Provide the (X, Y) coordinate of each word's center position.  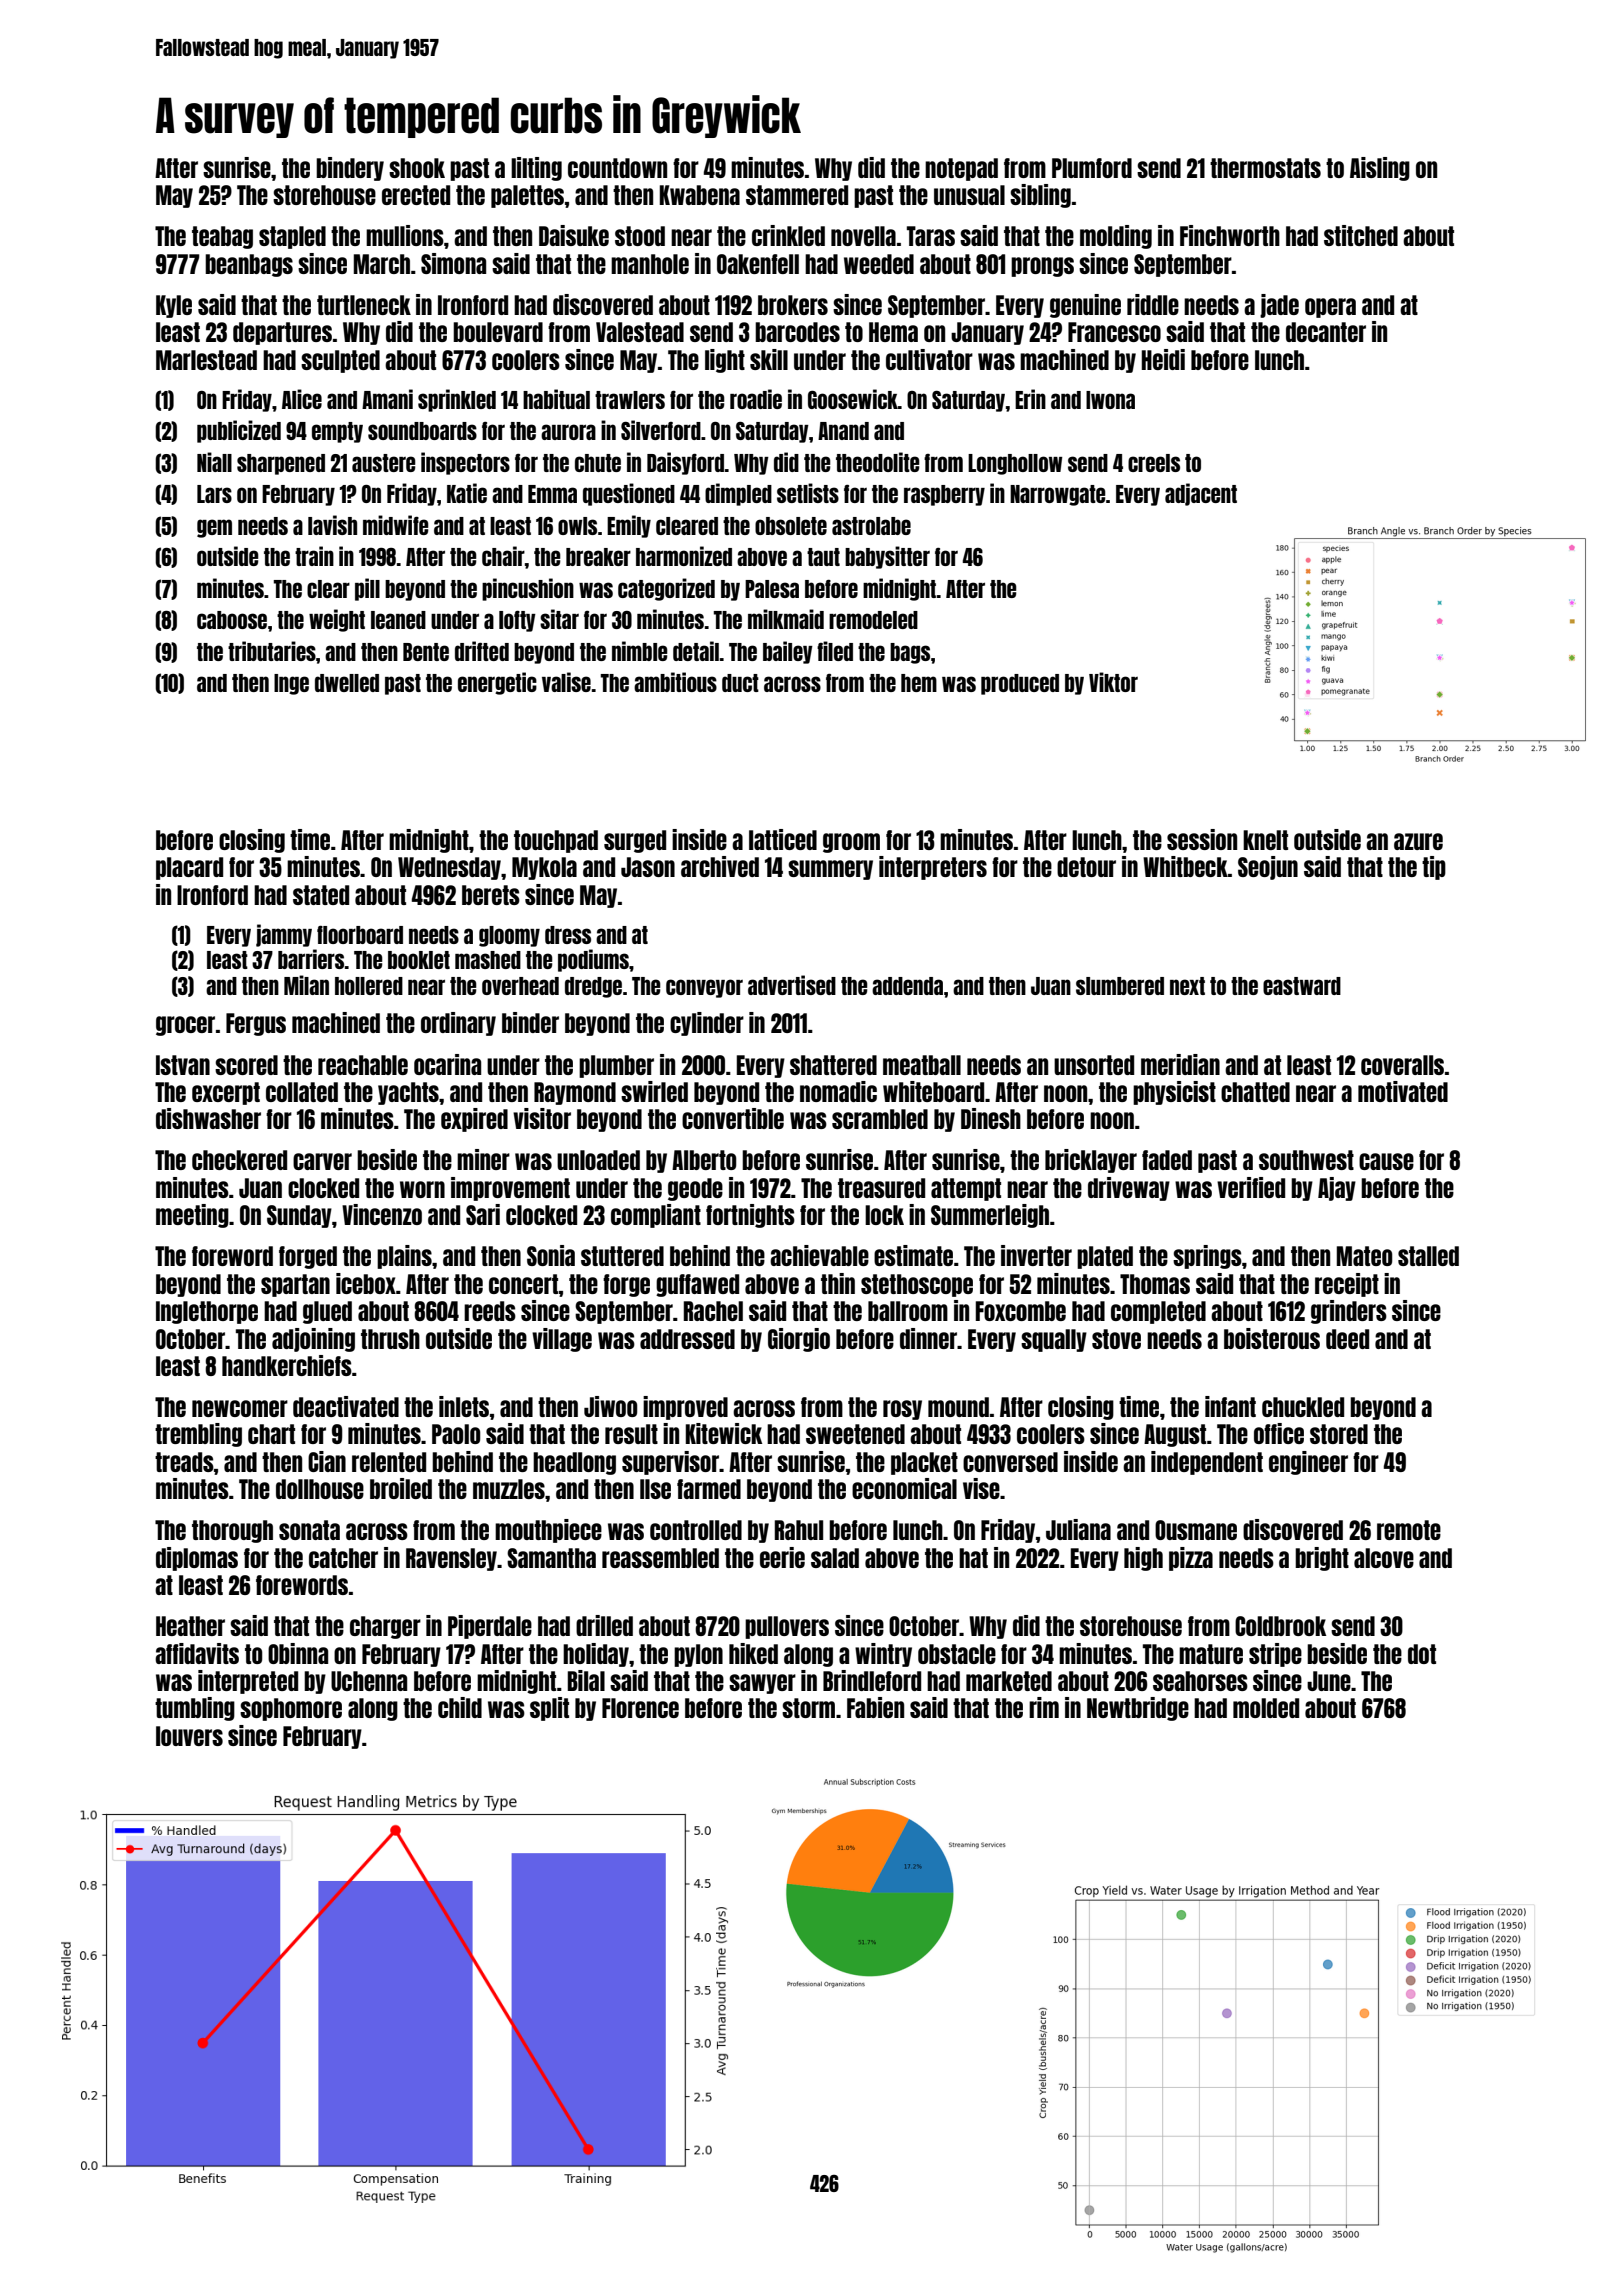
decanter (1326, 332)
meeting (192, 1216)
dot (1422, 1654)
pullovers (787, 1627)
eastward (1302, 986)
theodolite (878, 462)
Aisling (1380, 169)
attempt (966, 1189)
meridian (1180, 1064)
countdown (617, 168)
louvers (189, 1736)
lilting (536, 169)
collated (302, 1092)
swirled (654, 1091)
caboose (232, 620)
